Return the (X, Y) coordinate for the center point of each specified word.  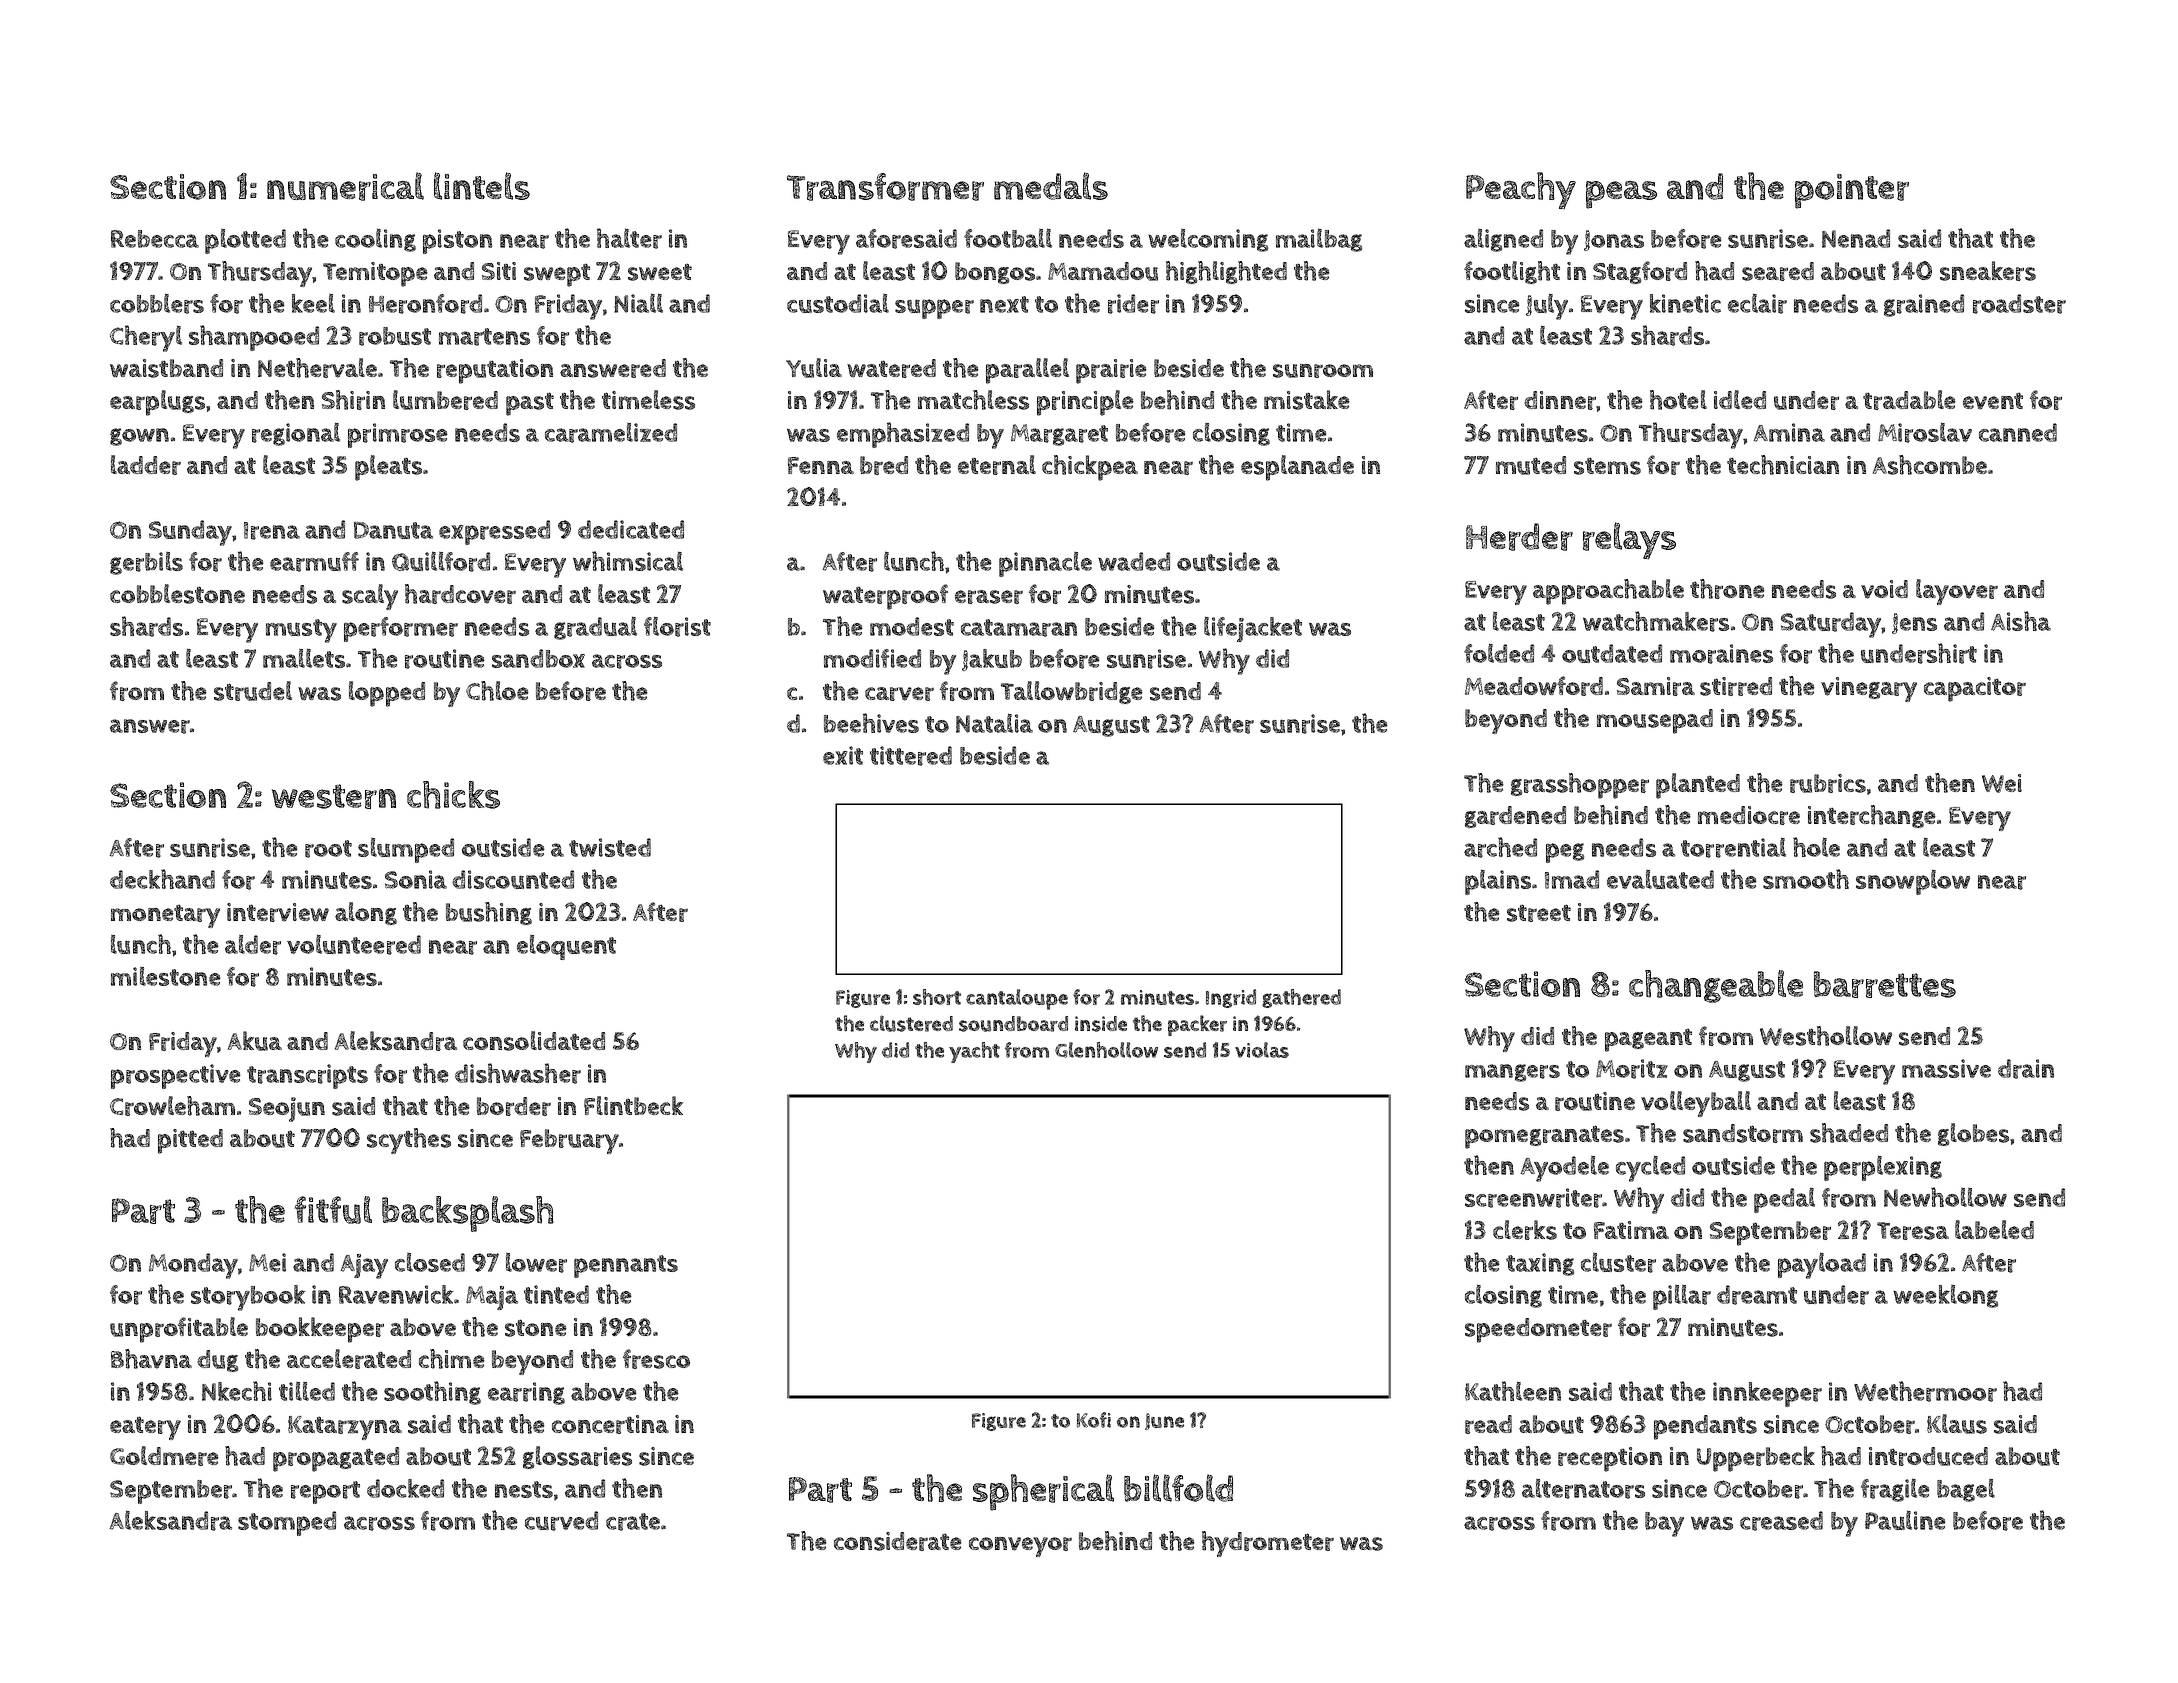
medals (1051, 186)
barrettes (1885, 984)
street (1539, 913)
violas (1262, 1050)
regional (296, 434)
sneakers (1988, 271)
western (334, 796)
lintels (482, 186)
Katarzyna (345, 1428)
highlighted (1226, 272)
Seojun (287, 1109)
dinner (1560, 400)
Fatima (1631, 1230)
